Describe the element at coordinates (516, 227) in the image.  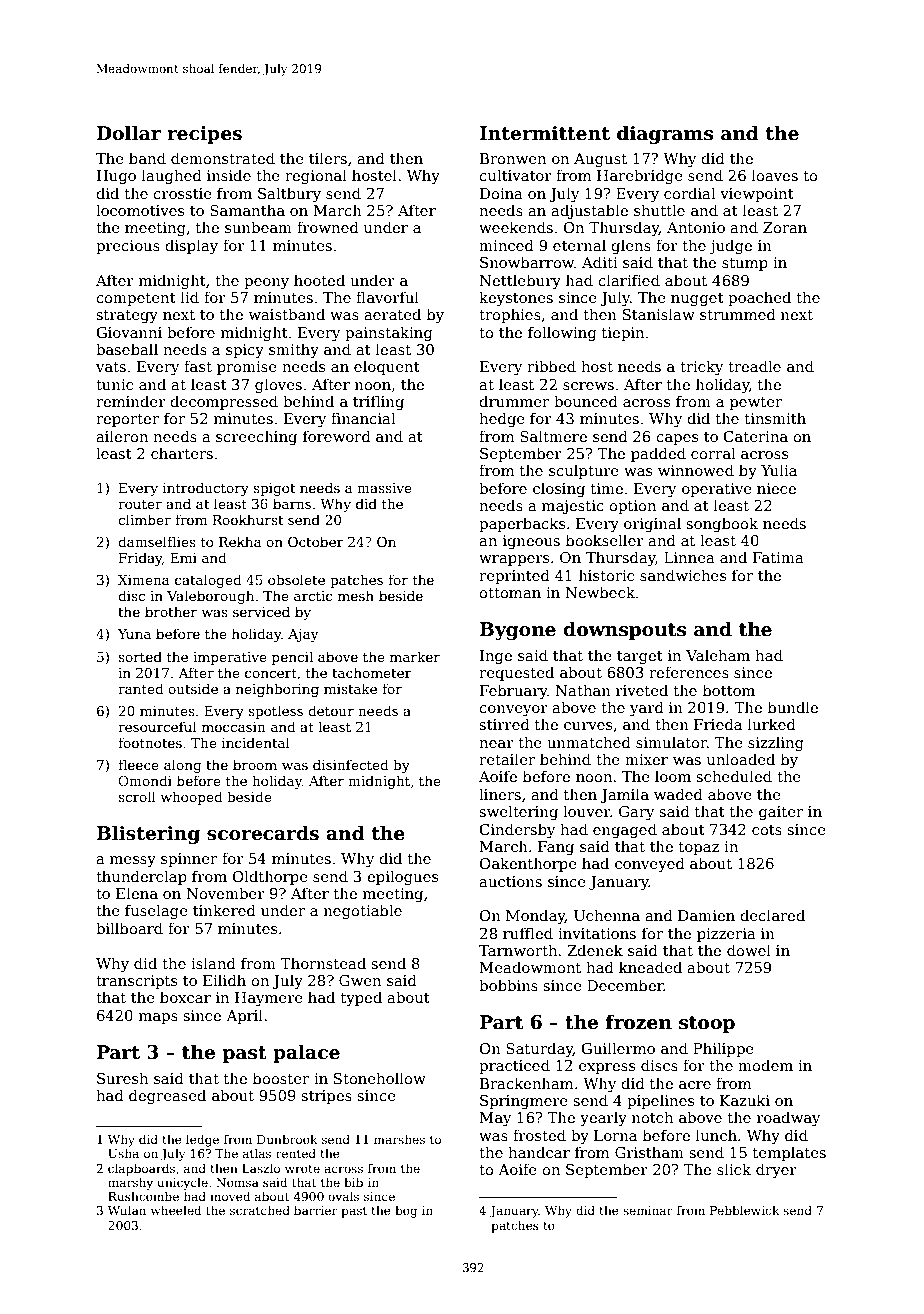
I see `weekends` at that location.
